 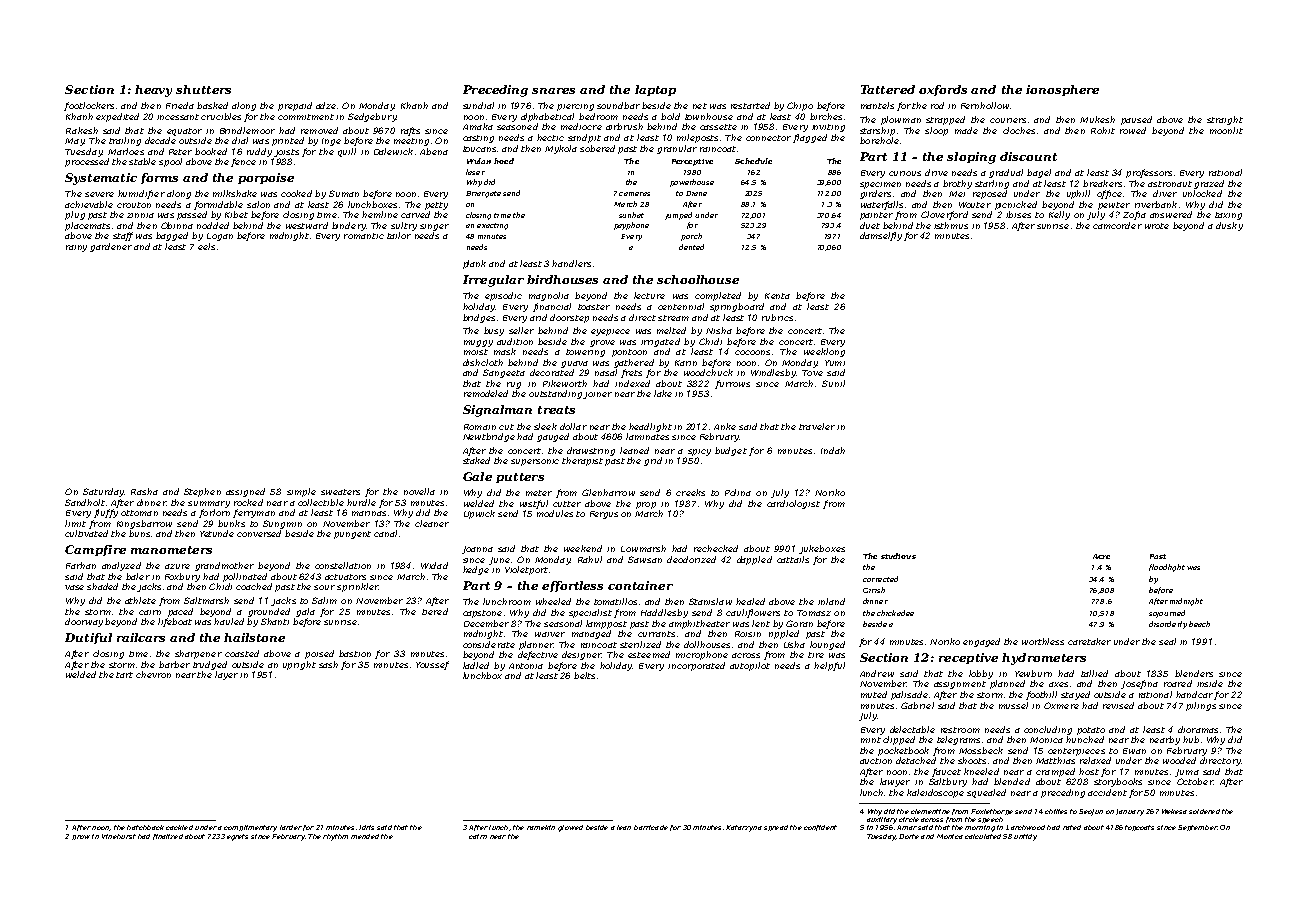 What do you see at coordinates (81, 837) in the screenshot?
I see `prow` at bounding box center [81, 837].
